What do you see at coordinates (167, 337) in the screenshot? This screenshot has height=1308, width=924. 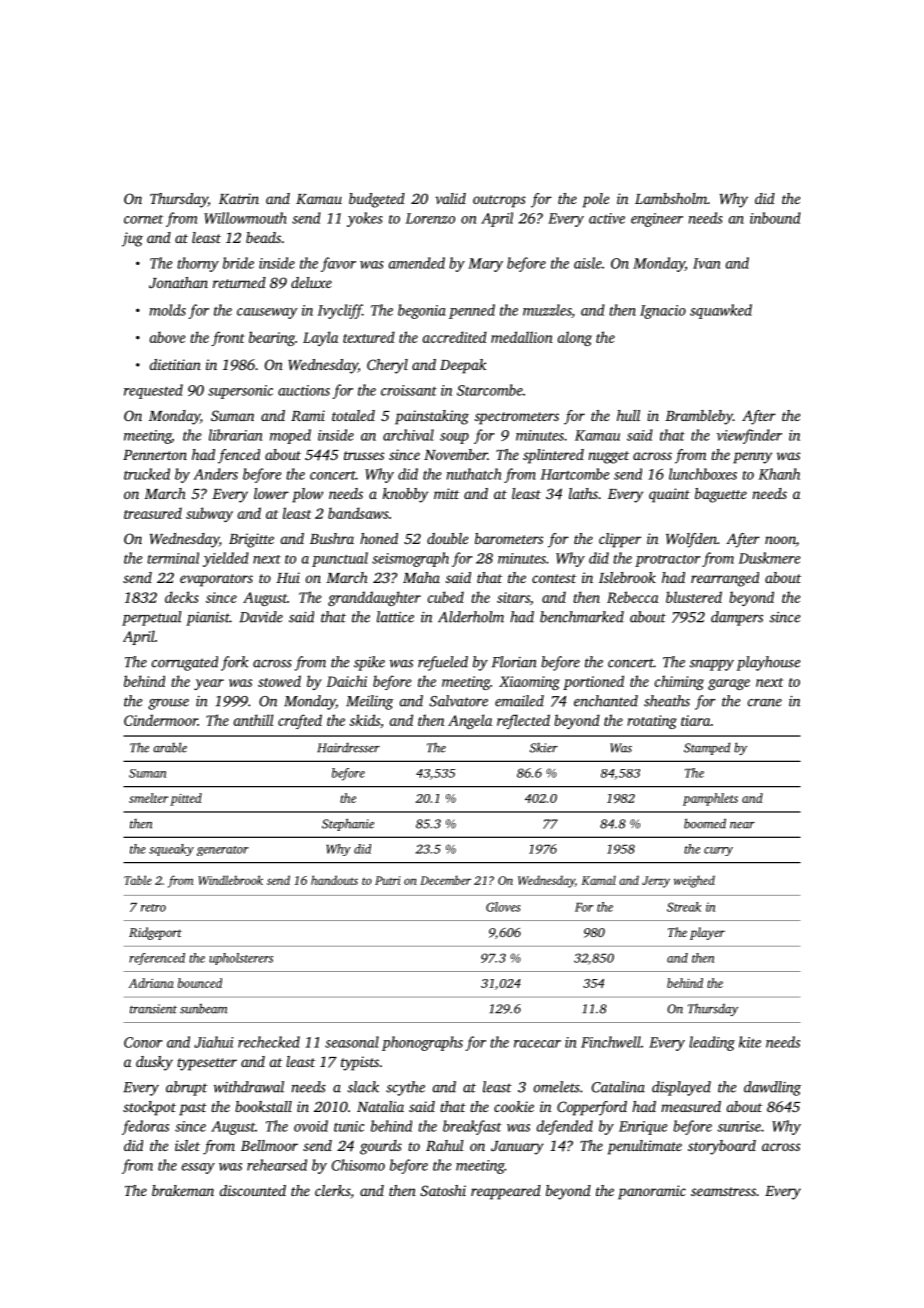 I see `above` at bounding box center [167, 337].
